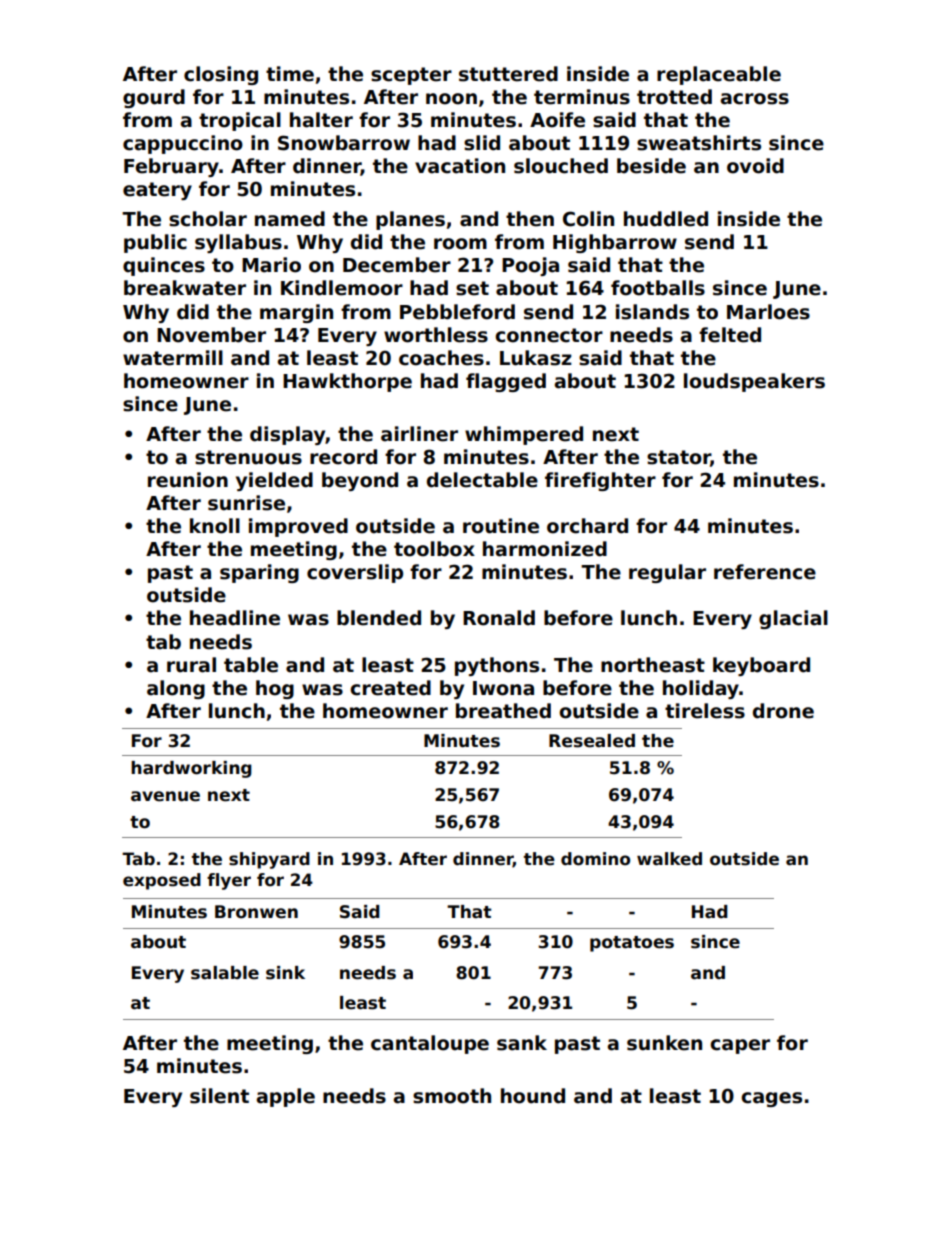 The width and height of the screenshot is (952, 1233). I want to click on beyond, so click(360, 481).
